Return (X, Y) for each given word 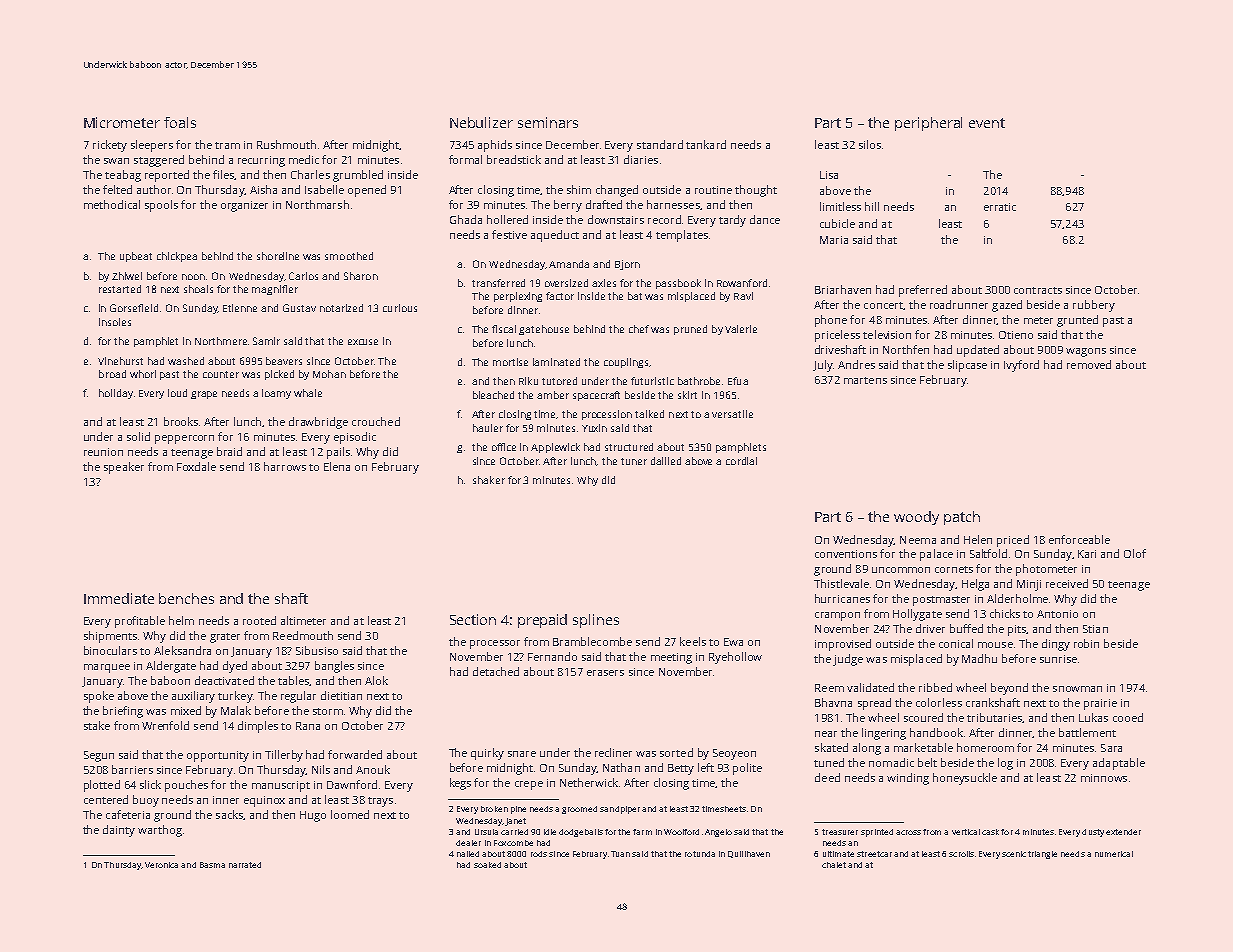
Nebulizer (481, 122)
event (987, 123)
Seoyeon (734, 754)
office (504, 447)
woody (916, 518)
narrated (245, 865)
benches (186, 598)
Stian (1095, 629)
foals (180, 122)
